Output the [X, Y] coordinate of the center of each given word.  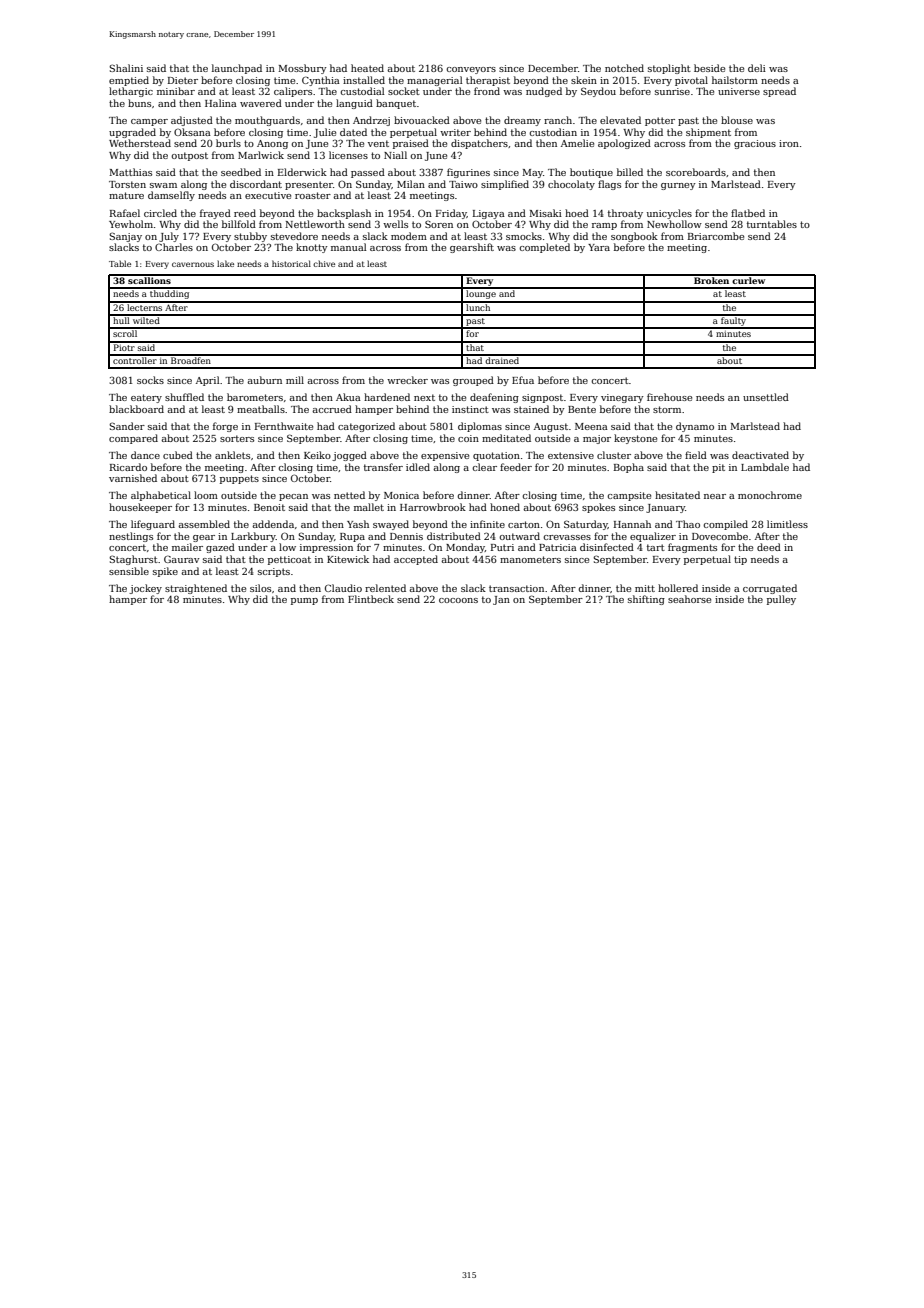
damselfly [171, 196]
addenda [273, 524]
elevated [620, 120]
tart [656, 547]
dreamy [522, 121]
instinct [470, 409]
